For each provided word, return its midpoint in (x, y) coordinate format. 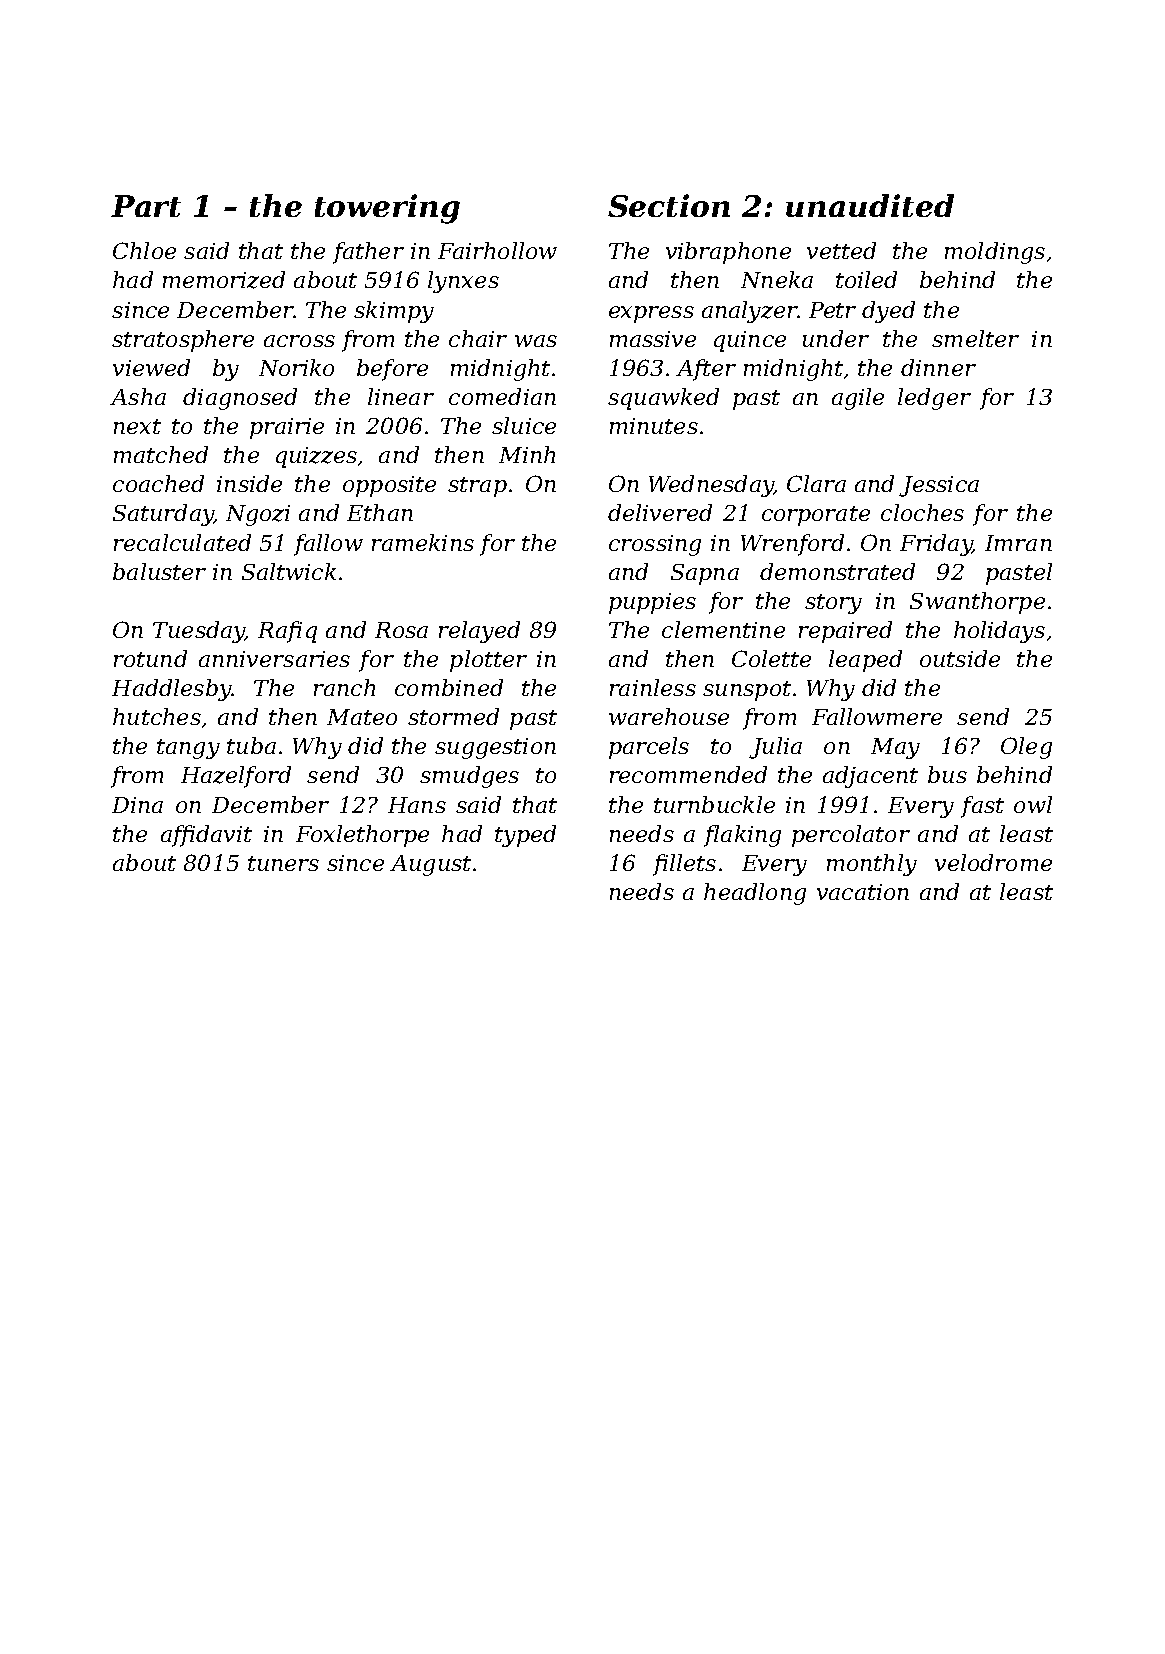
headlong (755, 894)
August (430, 865)
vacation (863, 892)
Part (146, 206)
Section (669, 205)
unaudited (870, 205)
